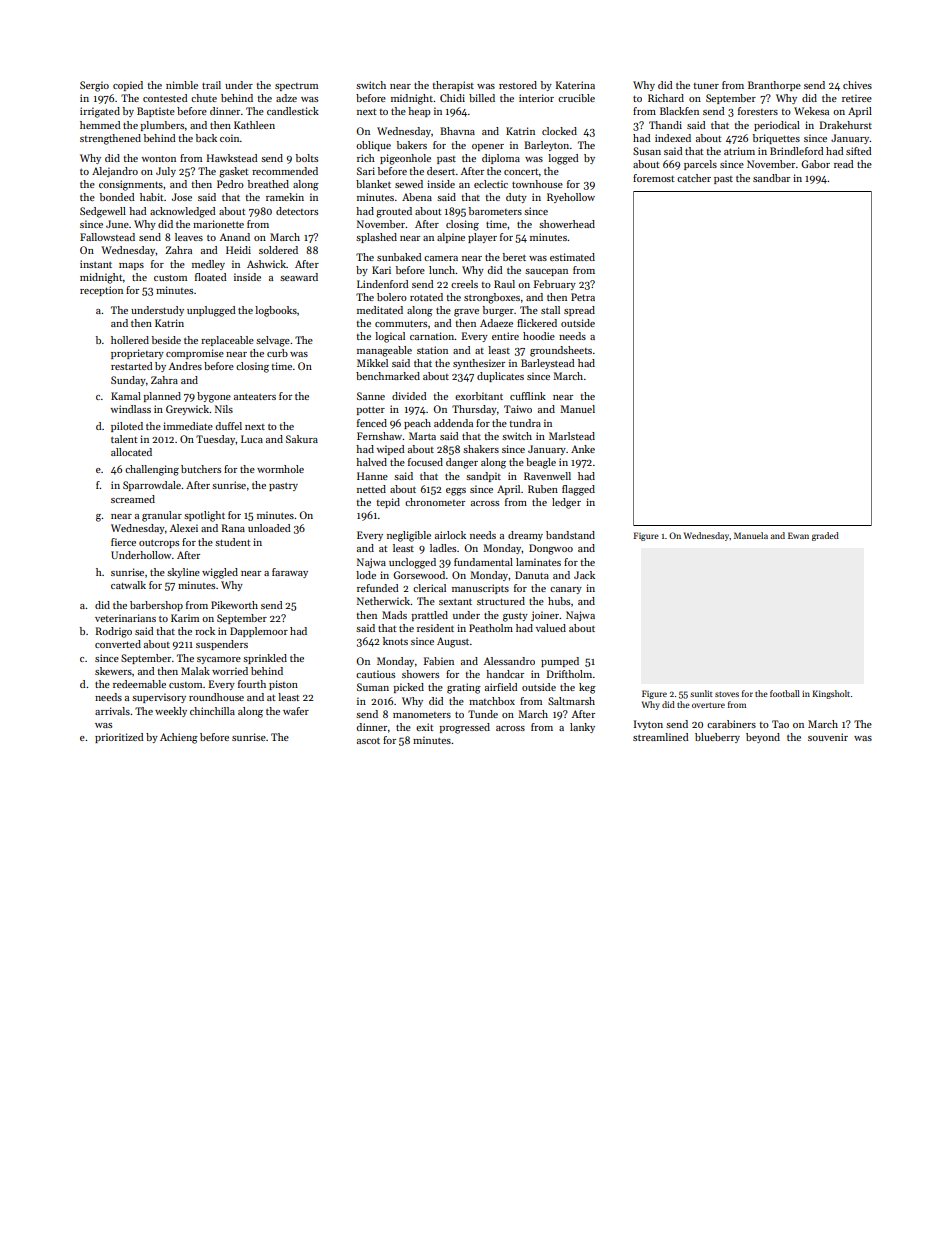 This screenshot has height=1233, width=952. Describe the element at coordinates (583, 297) in the screenshot. I see `Petra` at that location.
